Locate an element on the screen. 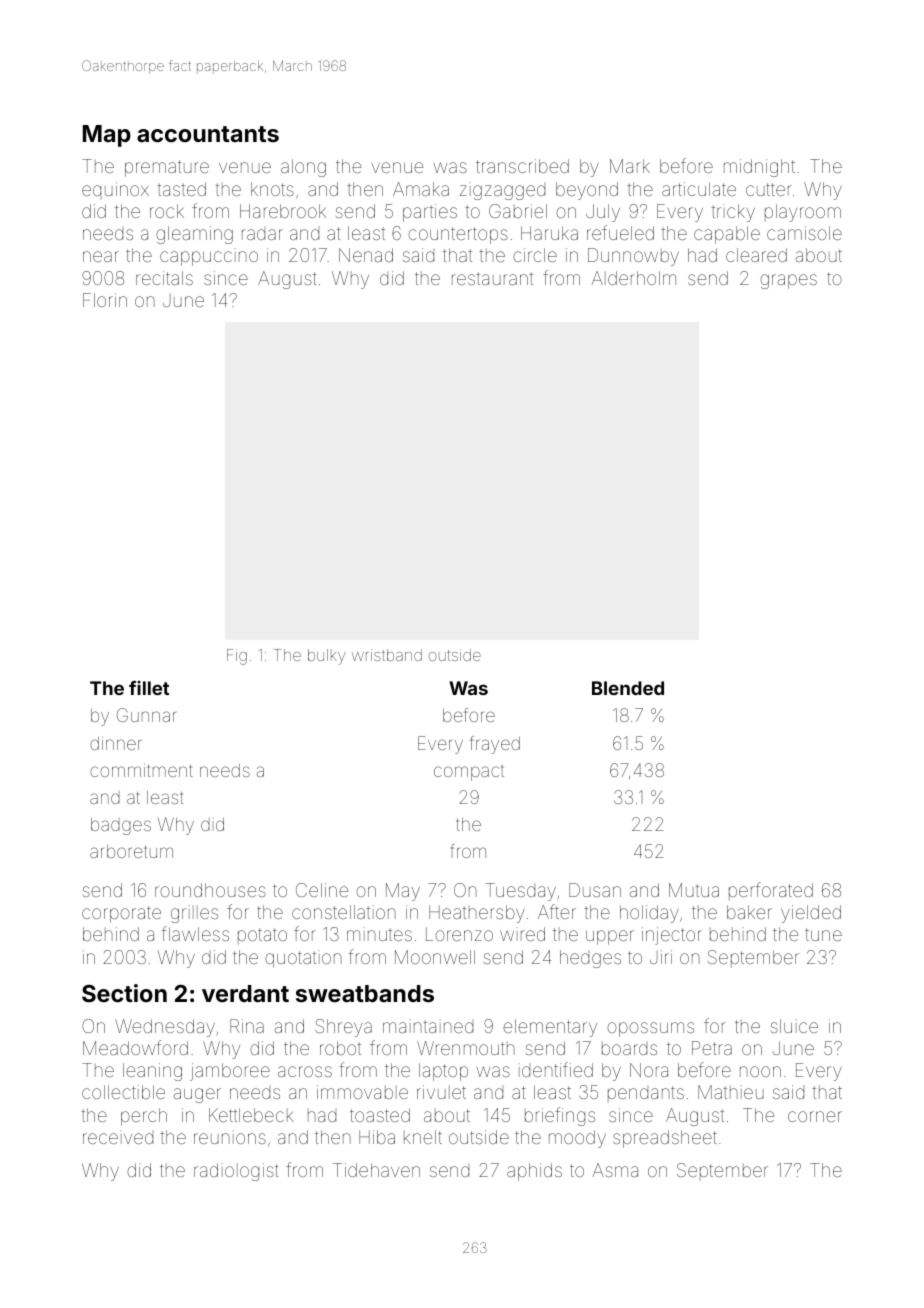  accountants is located at coordinates (208, 134).
